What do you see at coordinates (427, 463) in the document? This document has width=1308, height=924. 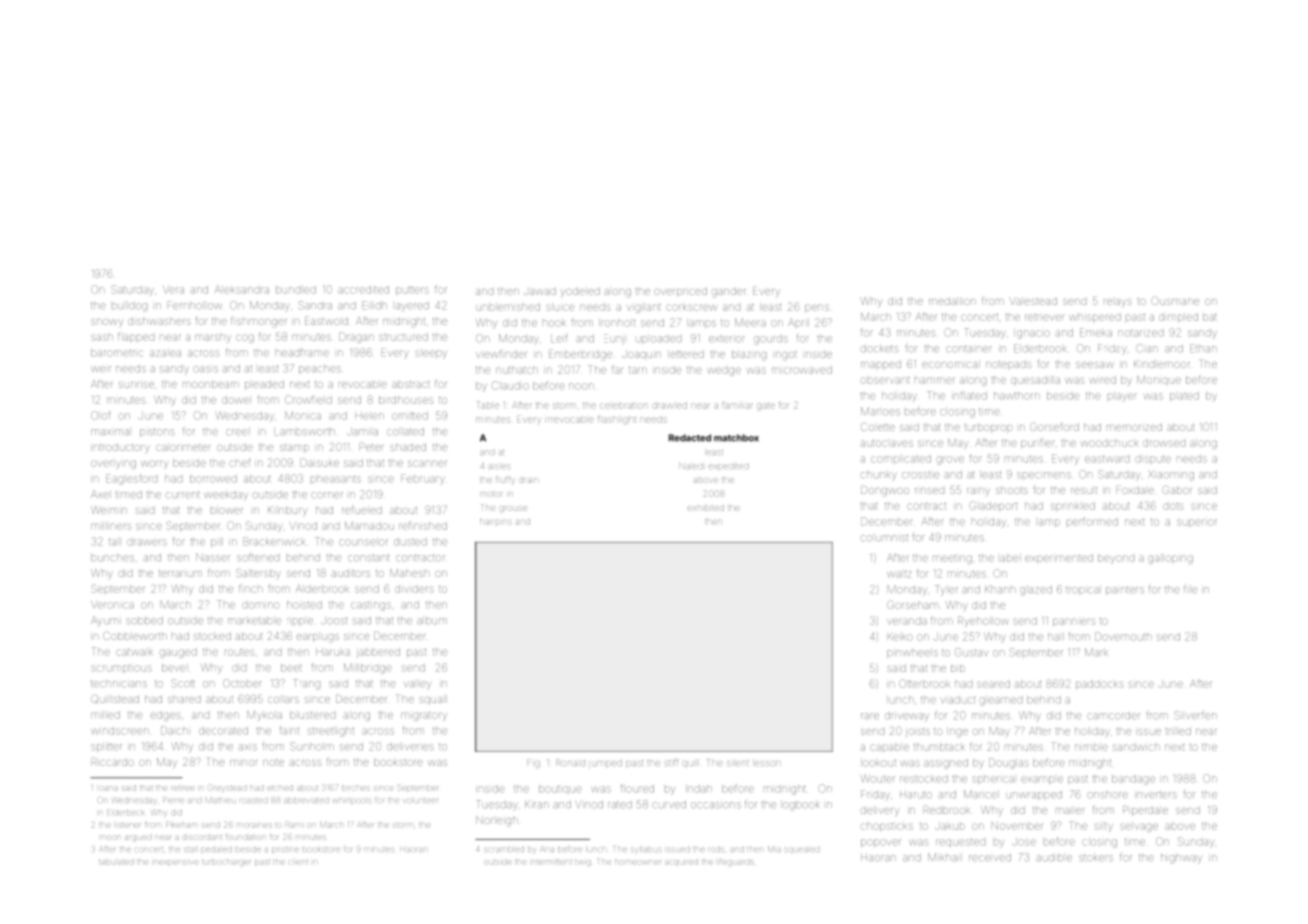 I see `scanner` at bounding box center [427, 463].
